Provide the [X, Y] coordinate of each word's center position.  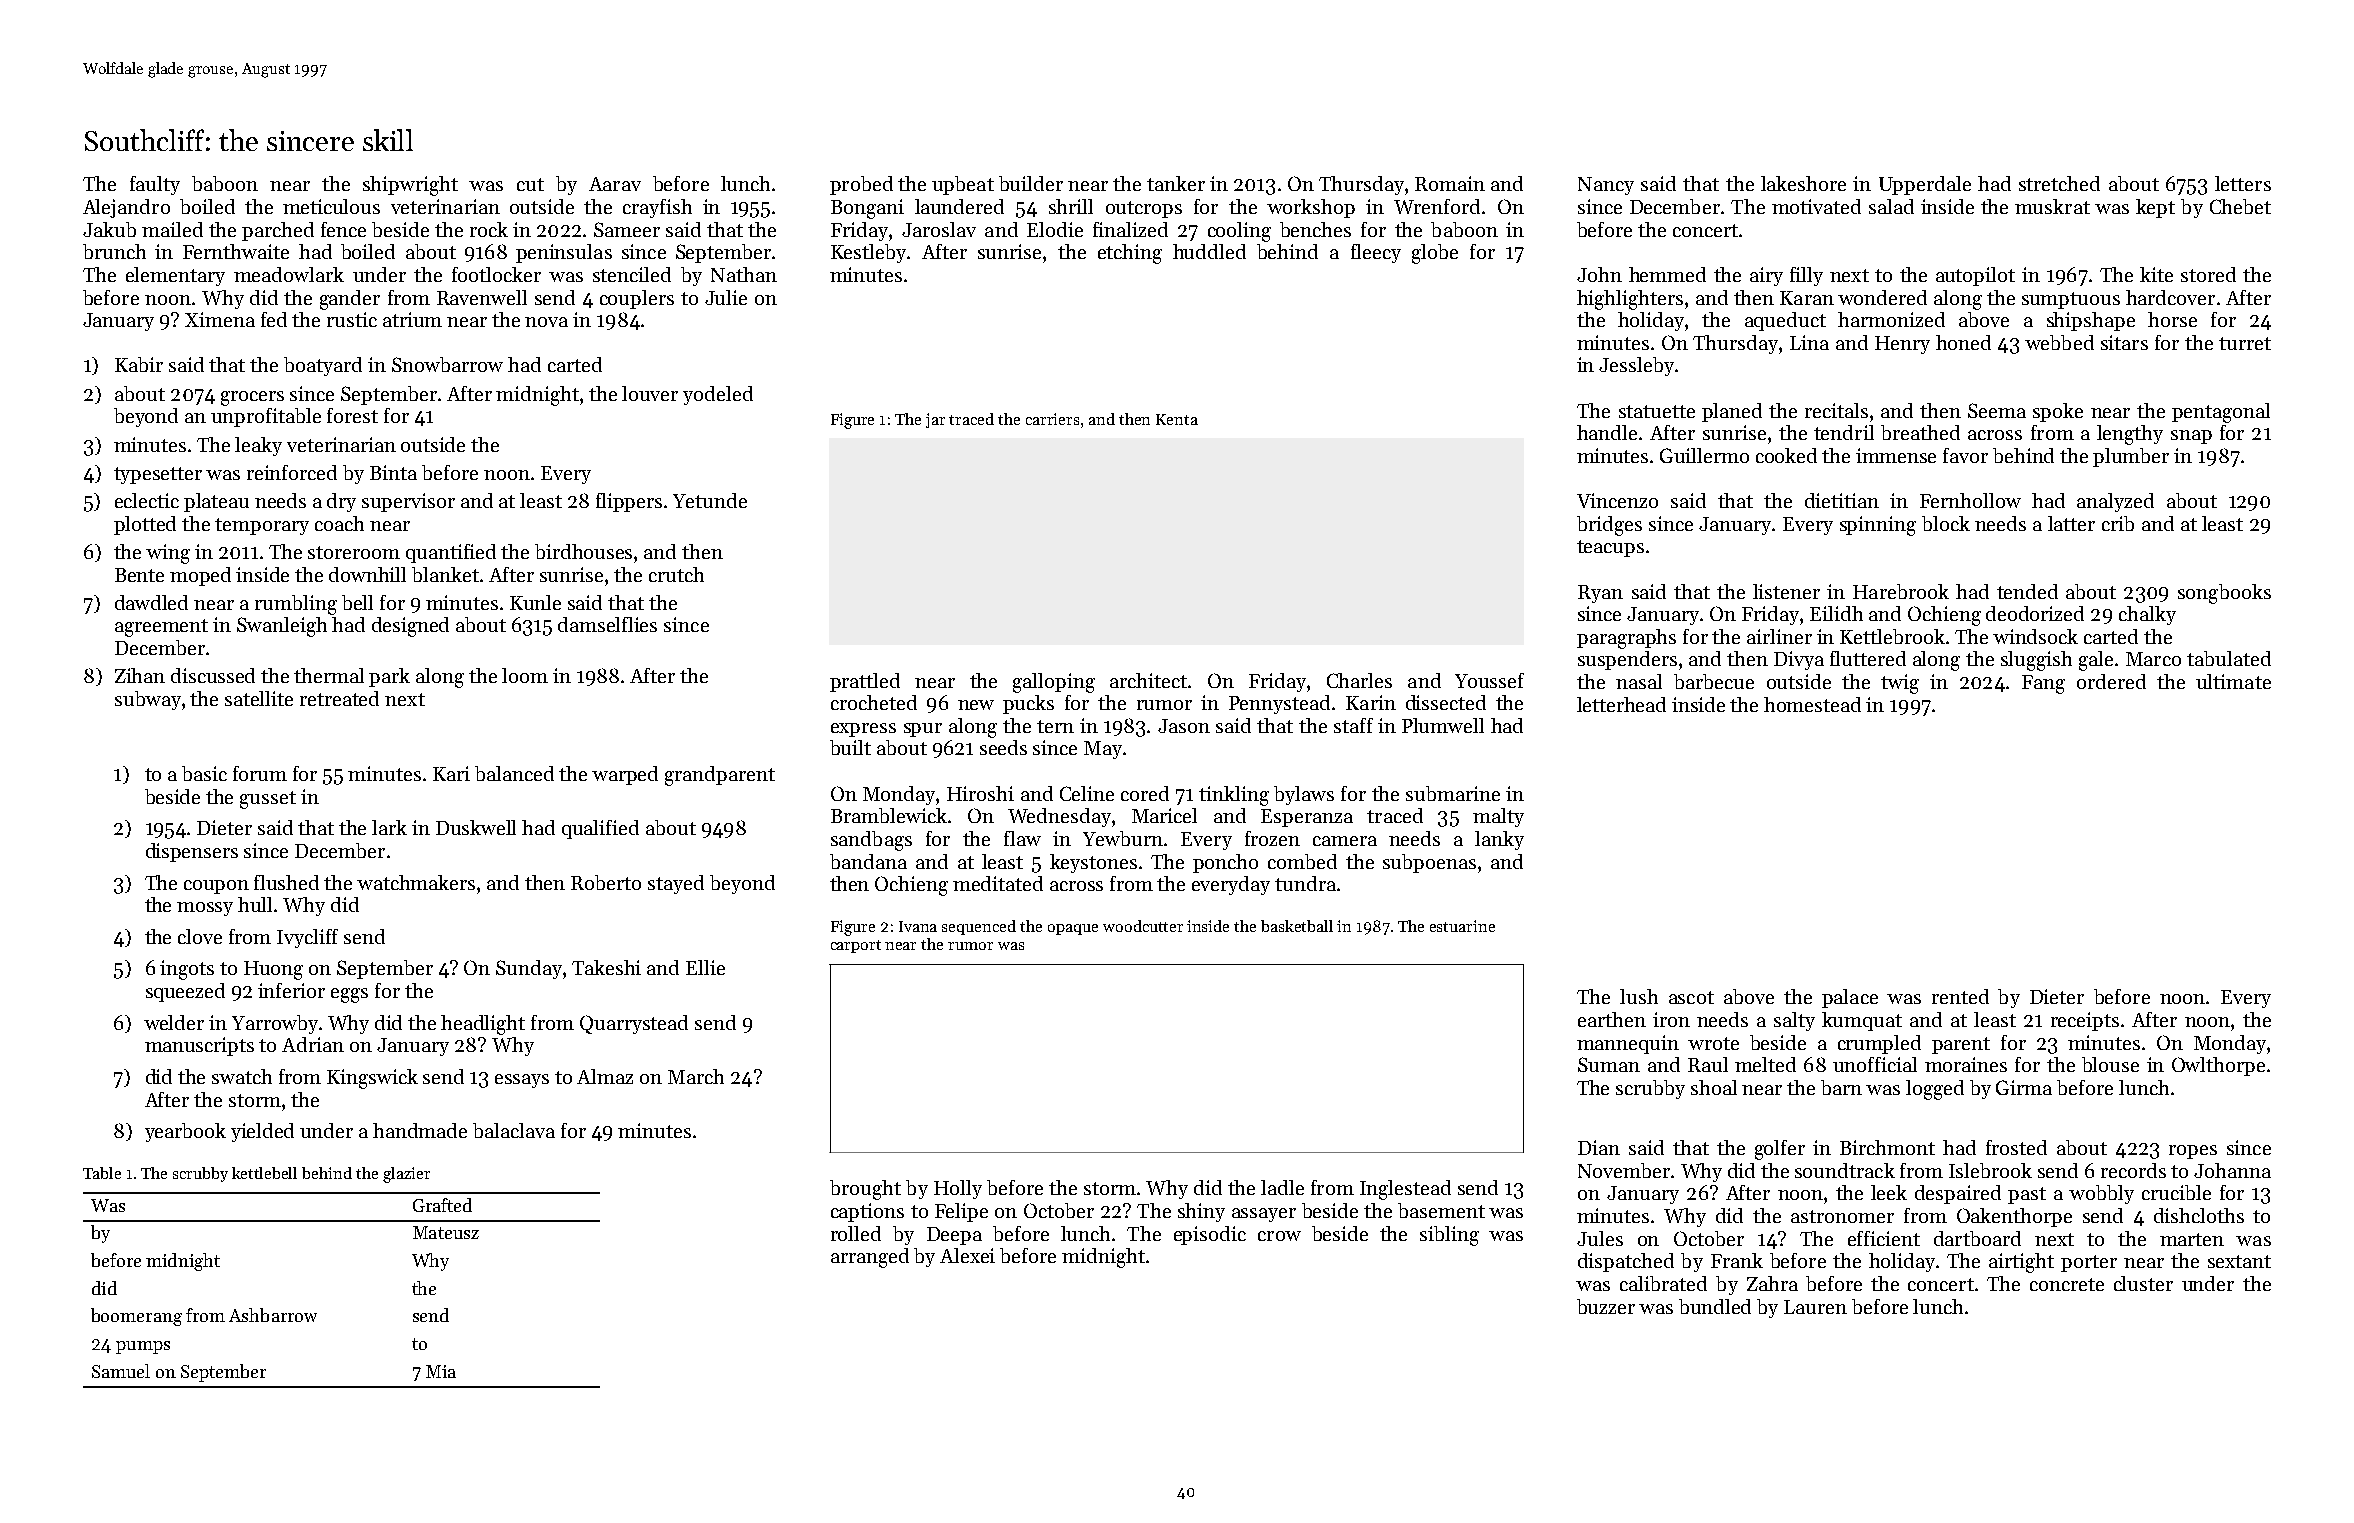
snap [2191, 437]
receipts [2085, 1021]
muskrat [2052, 206]
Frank [1737, 1260]
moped [200, 576]
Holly [958, 1189]
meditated [998, 883]
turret [2245, 343]
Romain [1450, 183]
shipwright [410, 186]
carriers [1052, 419]
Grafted [442, 1205]
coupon [216, 887]
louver [650, 393]
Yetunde [710, 500]
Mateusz [446, 1232]
